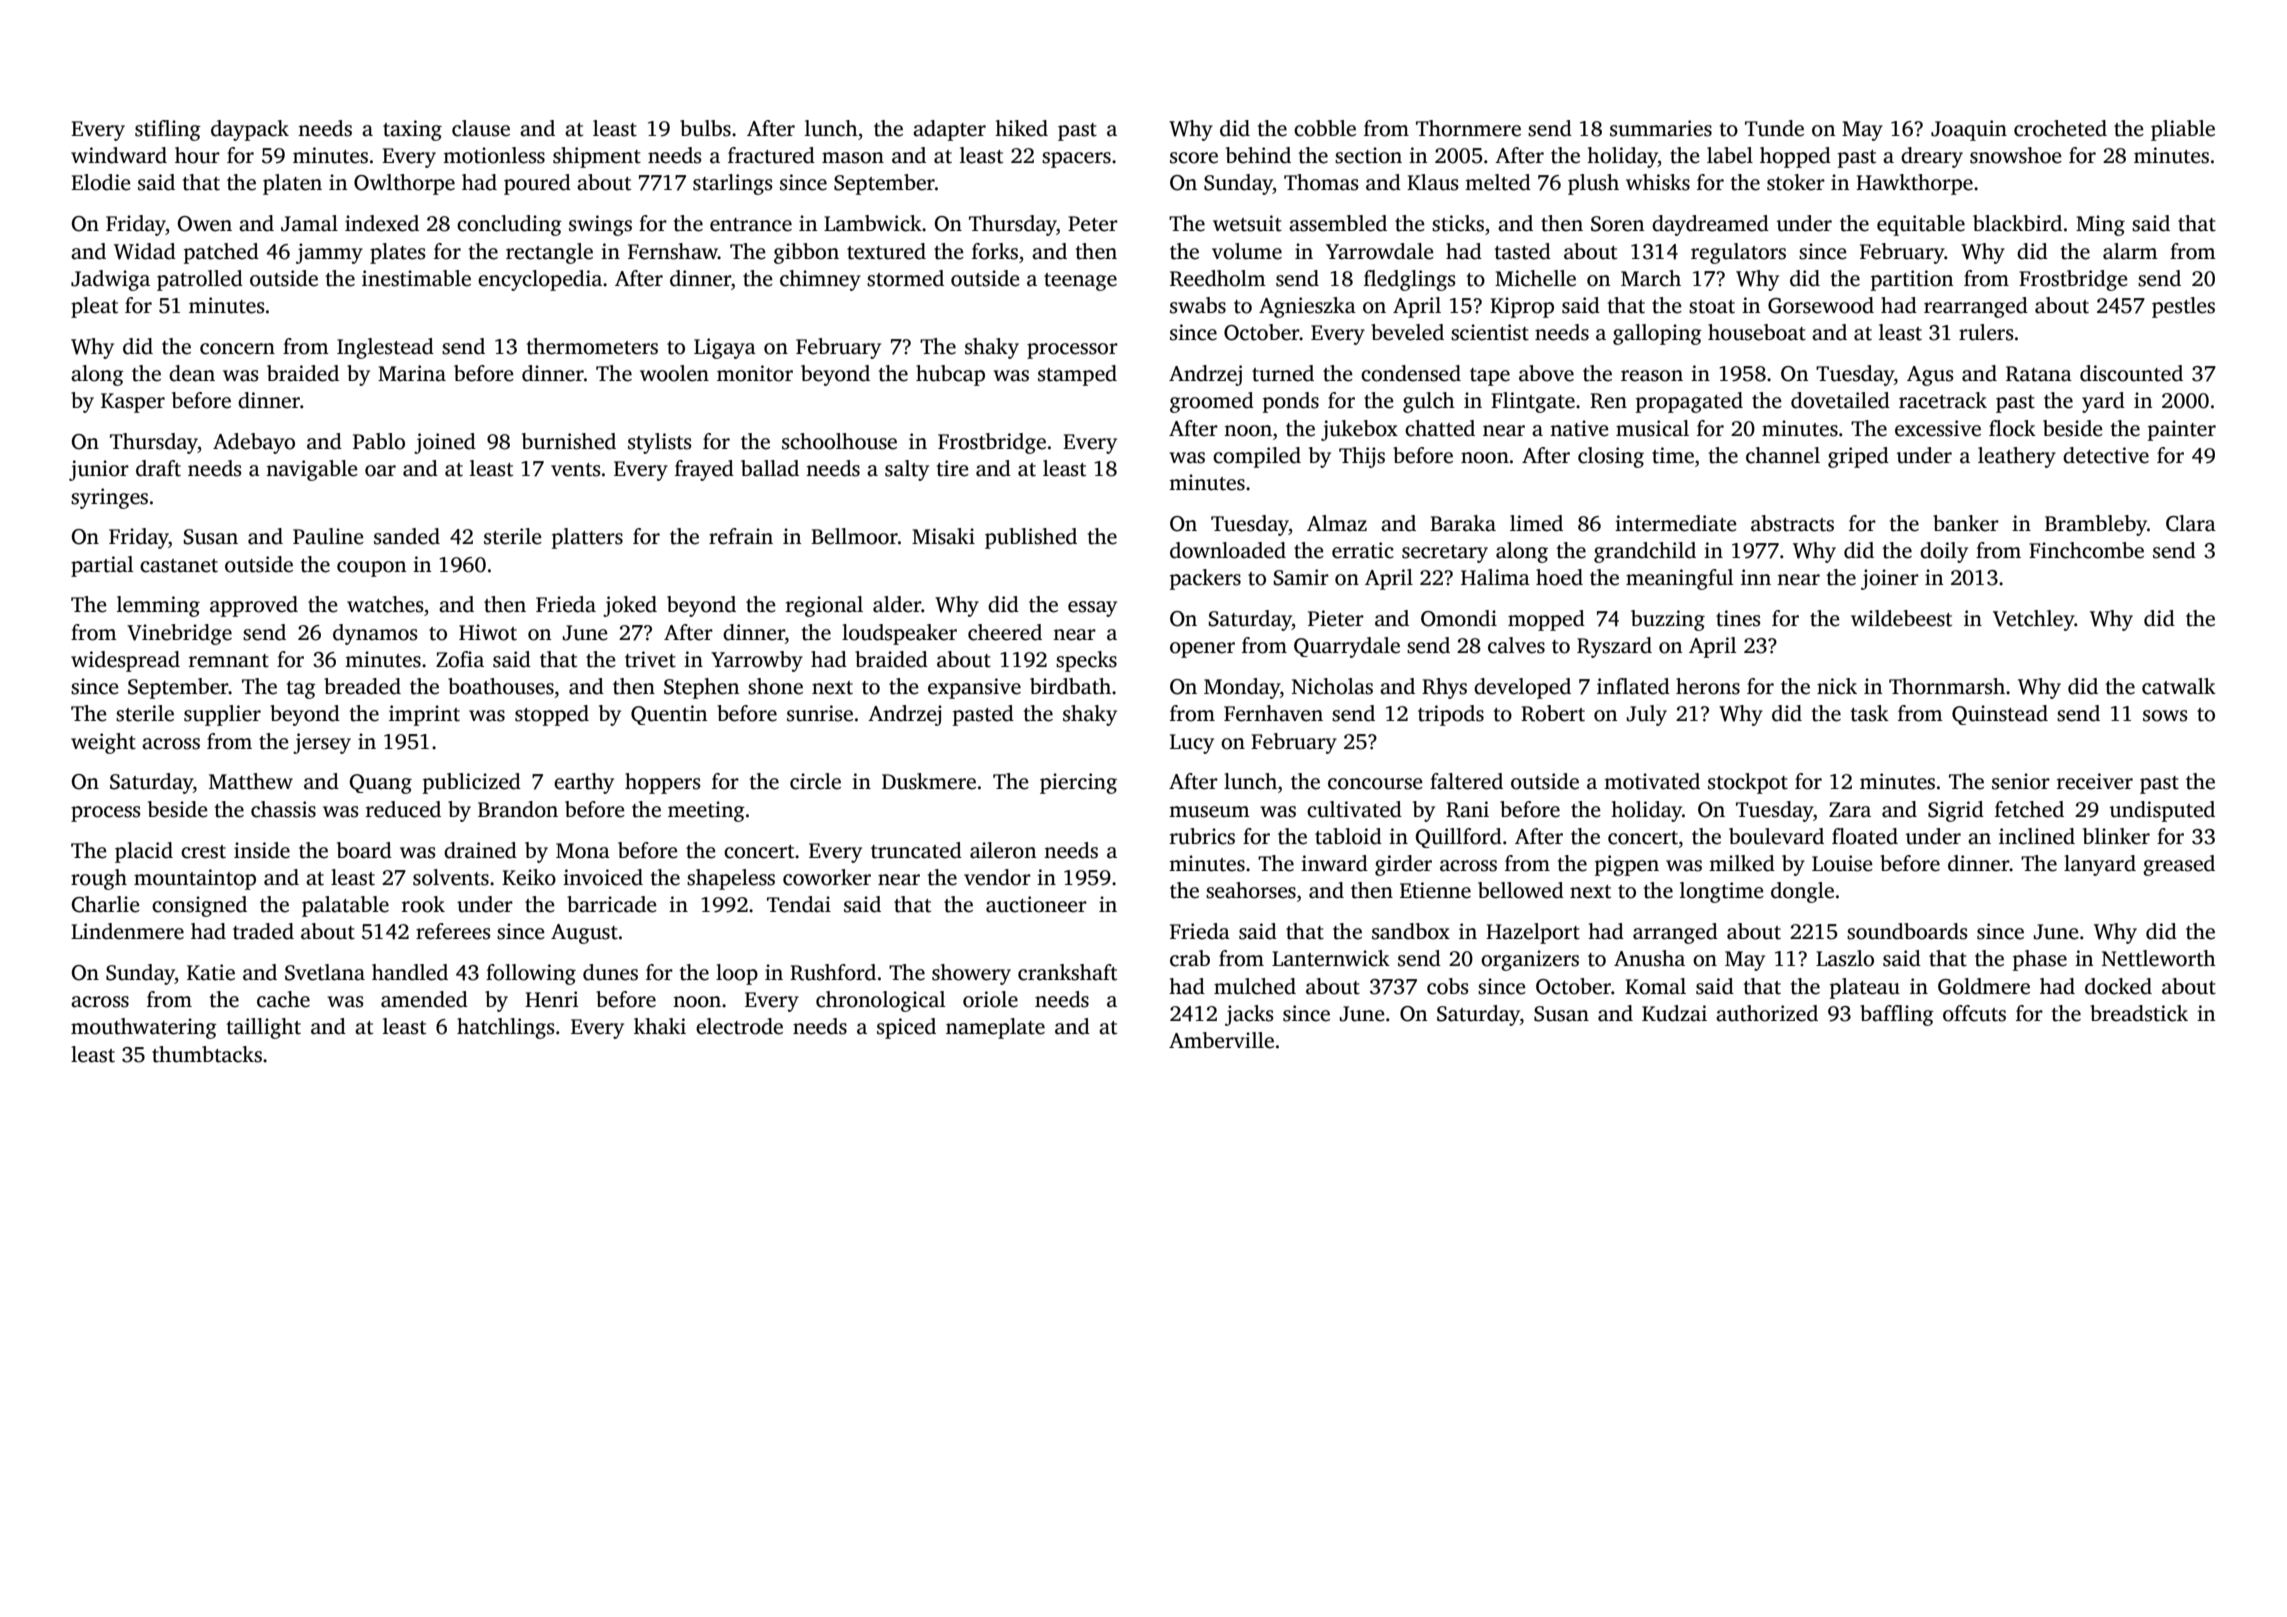 This screenshot has height=1617, width=2287. What do you see at coordinates (853, 158) in the screenshot?
I see `mason` at bounding box center [853, 158].
